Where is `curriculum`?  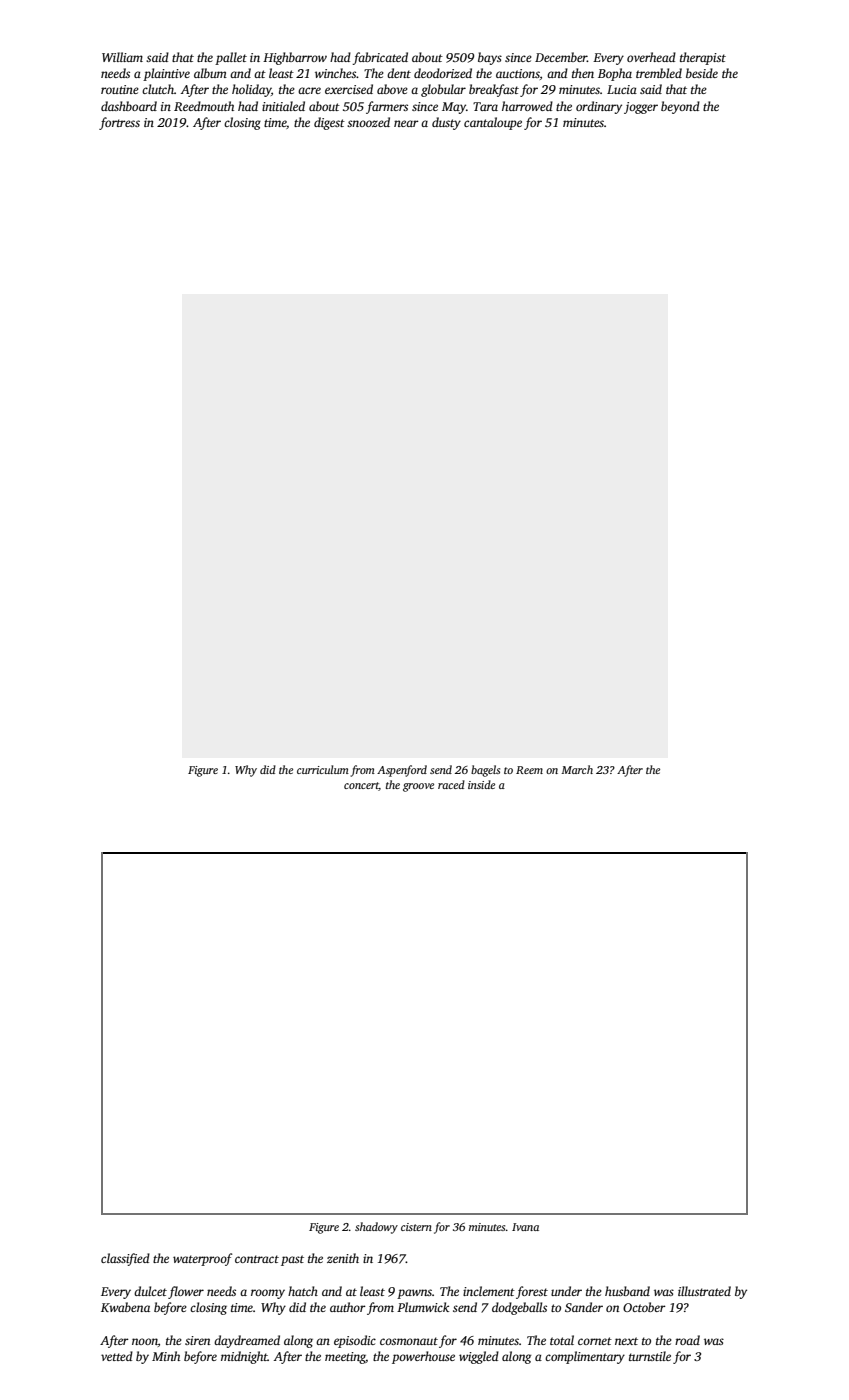 curriculum is located at coordinates (323, 769).
